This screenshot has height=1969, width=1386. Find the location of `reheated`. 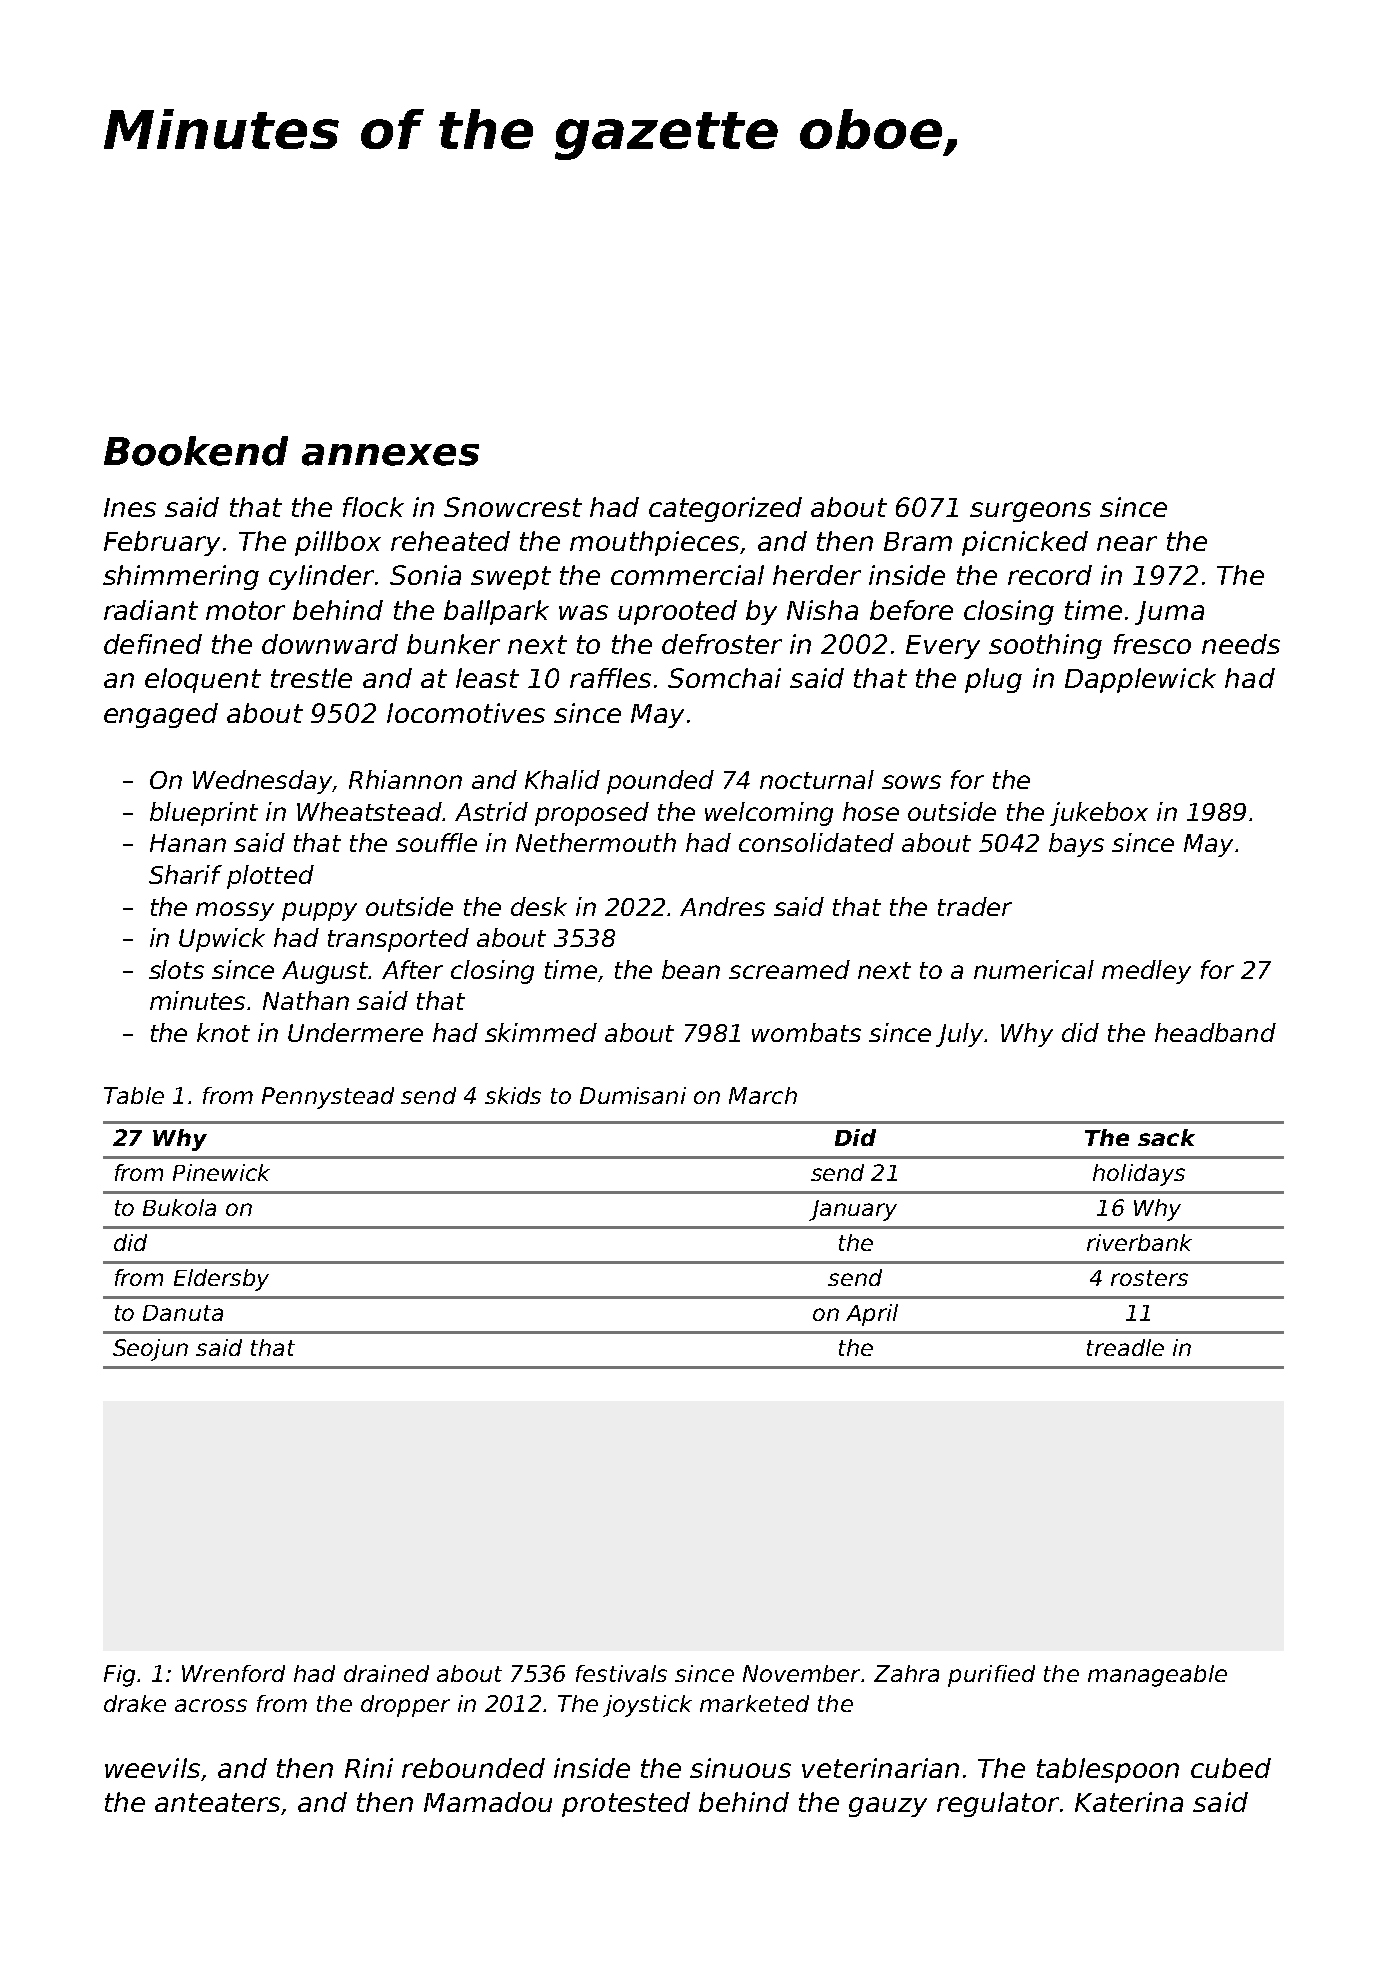

reheated is located at coordinates (450, 541).
